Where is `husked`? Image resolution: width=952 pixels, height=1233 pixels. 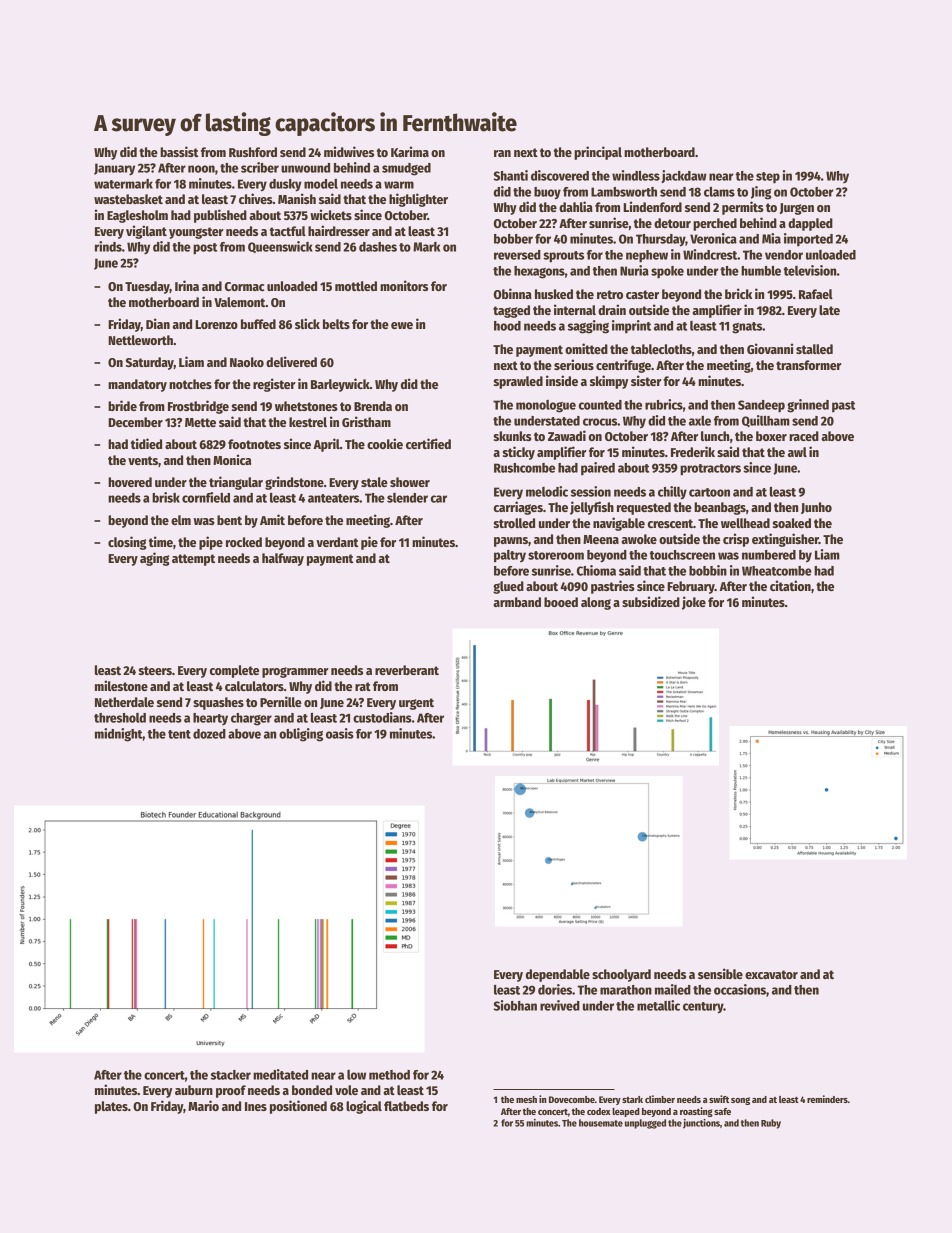
husked is located at coordinates (554, 294).
